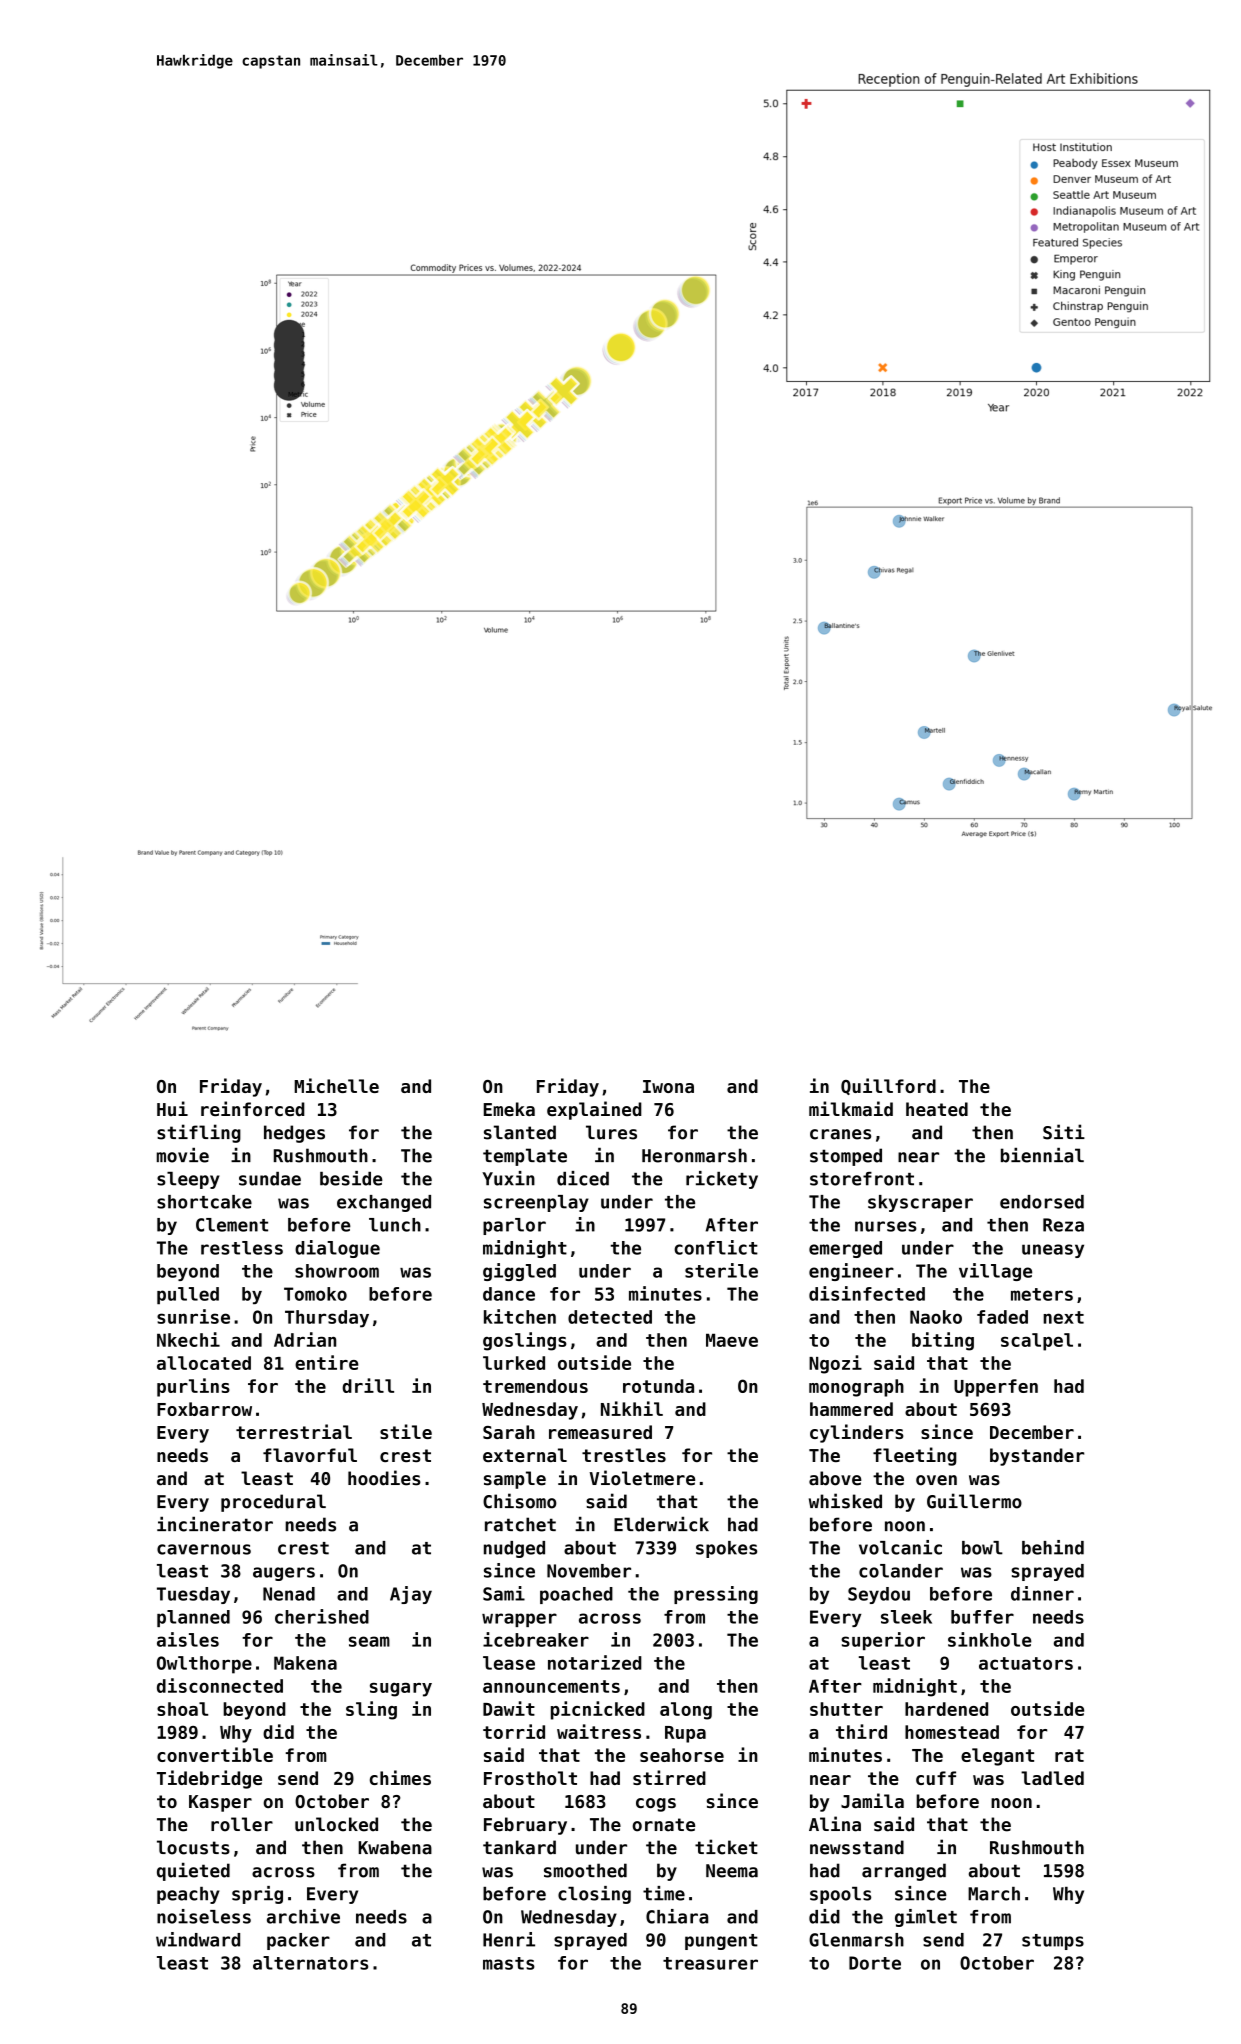  I want to click on Violetmere, so click(642, 1478).
